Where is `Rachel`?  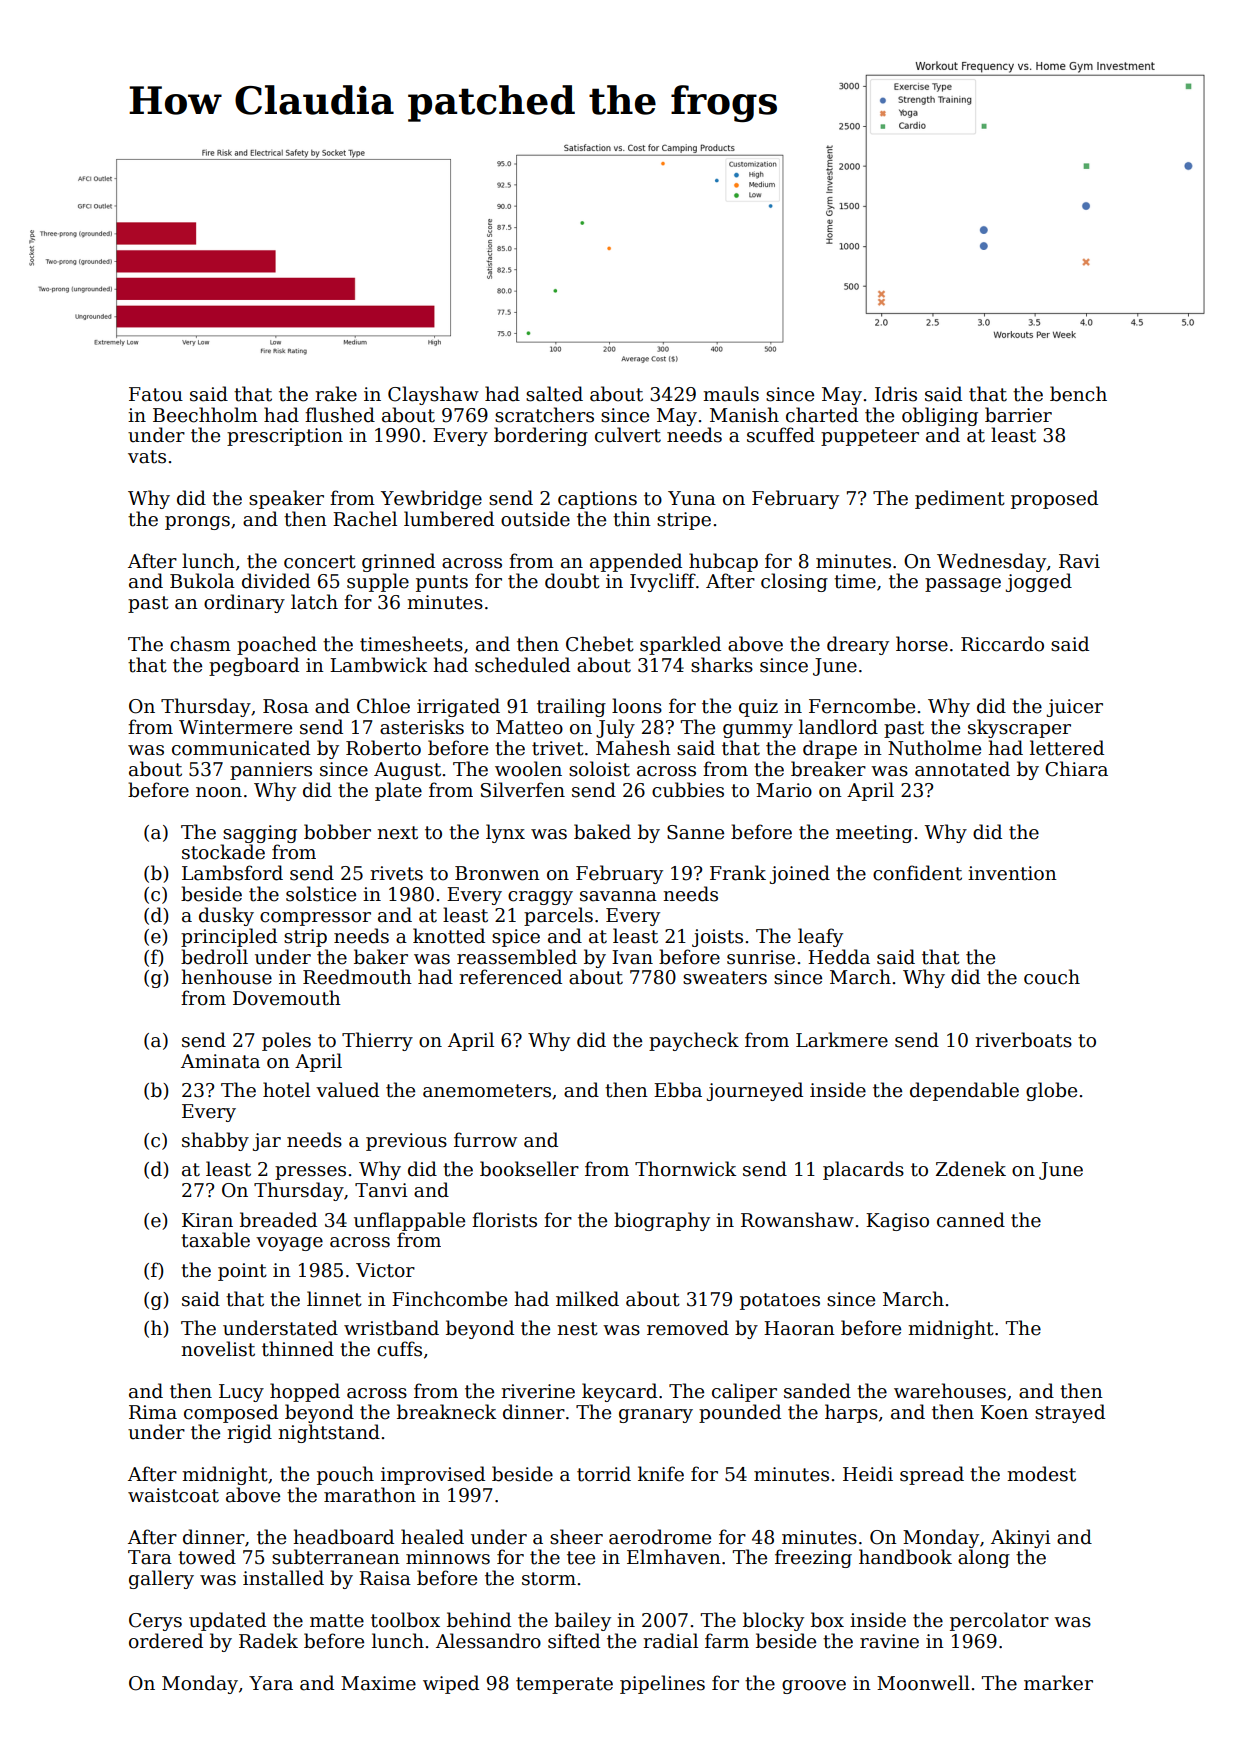 Rachel is located at coordinates (365, 519).
